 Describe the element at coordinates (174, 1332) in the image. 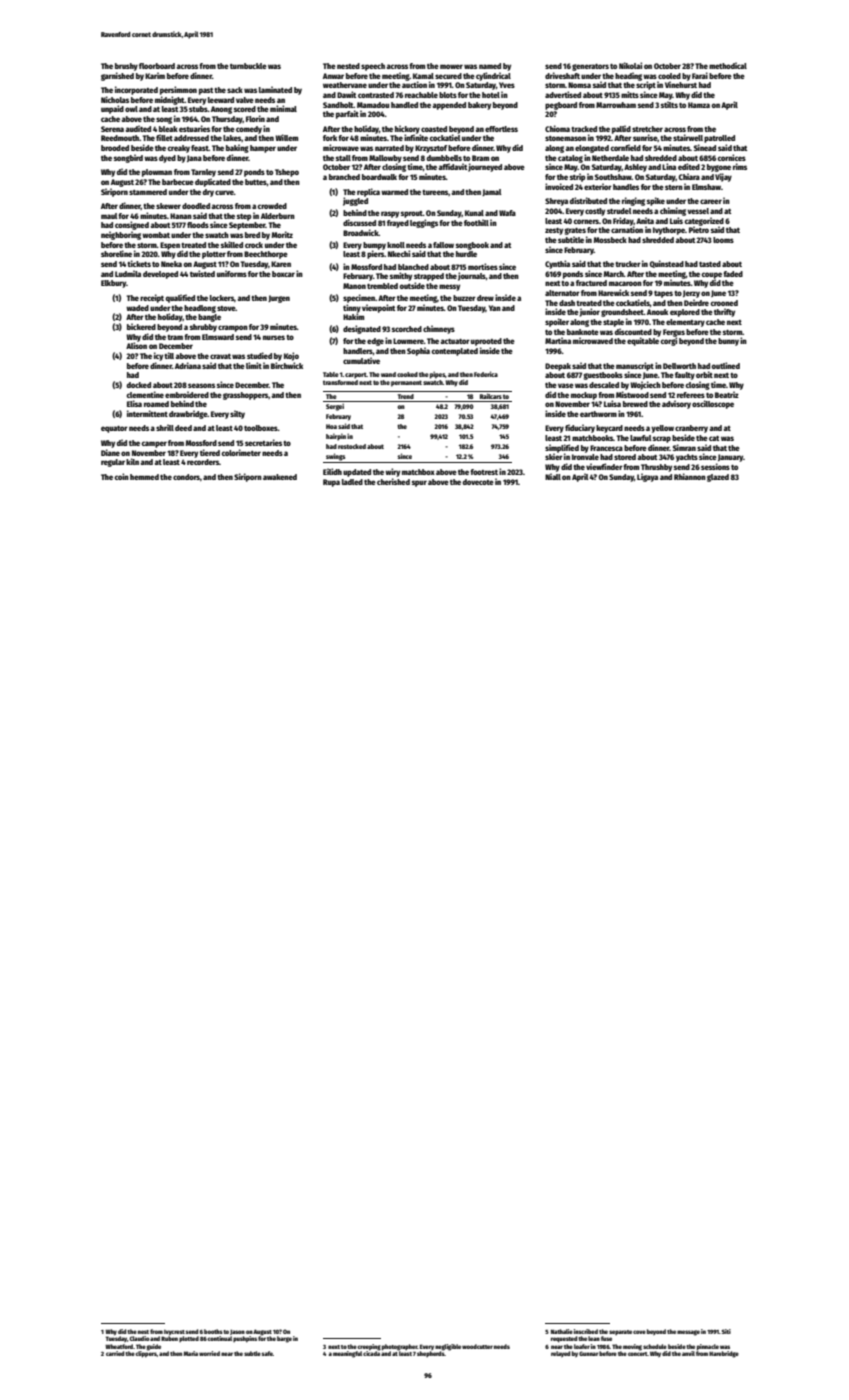

I see `Ivycrest` at that location.
